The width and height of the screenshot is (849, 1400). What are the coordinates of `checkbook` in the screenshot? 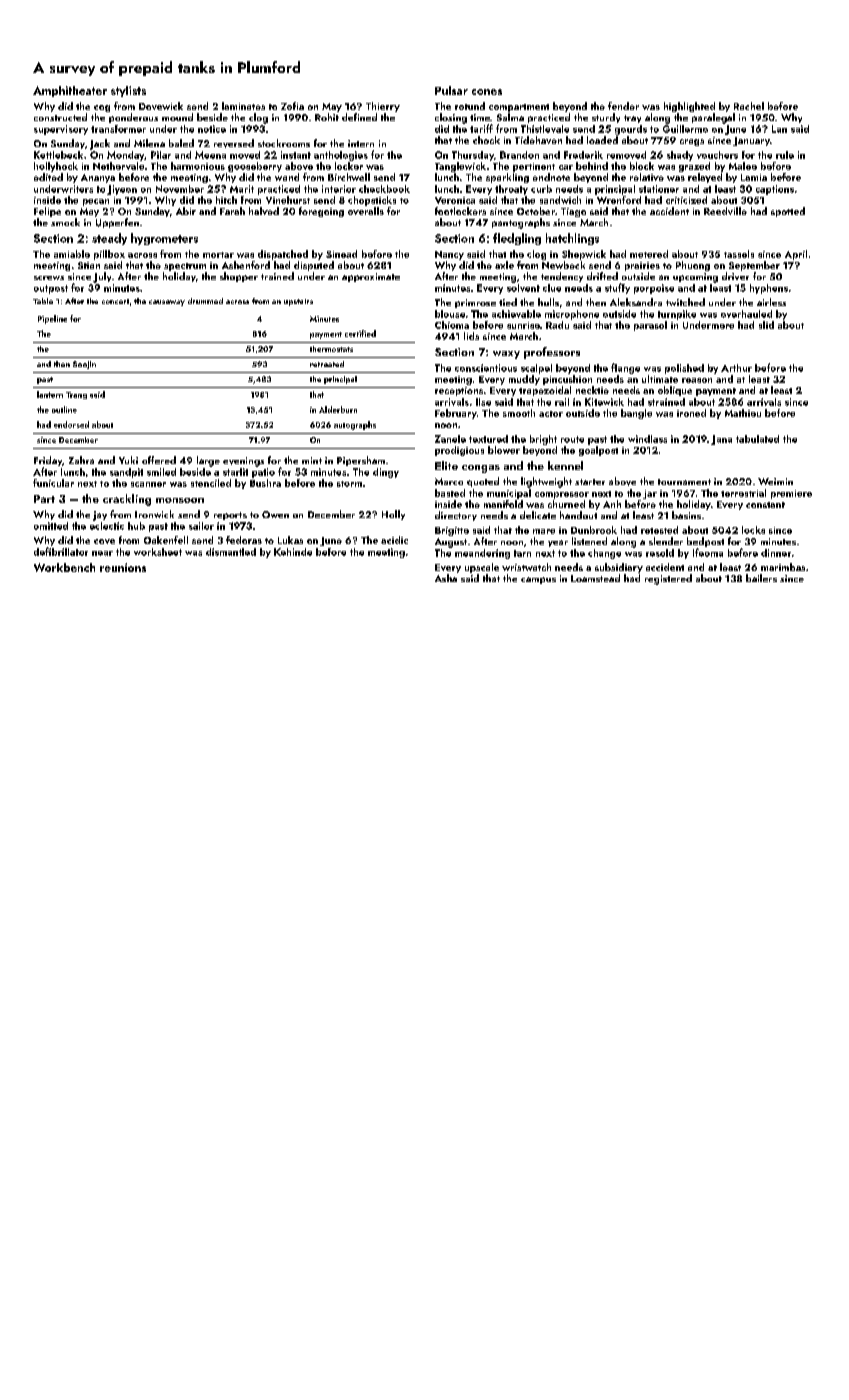 It's located at (384, 189).
